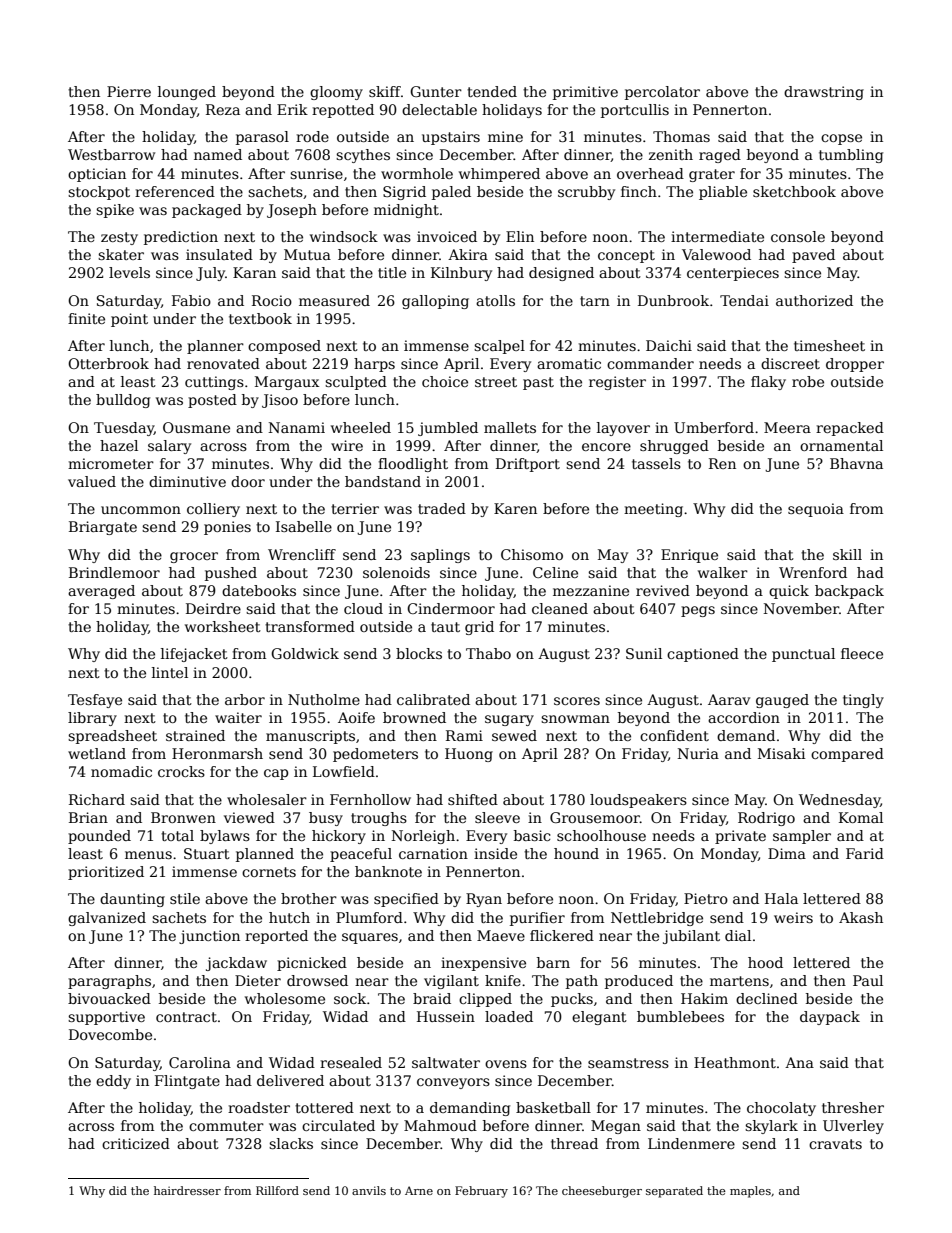 This screenshot has height=1233, width=952. What do you see at coordinates (560, 608) in the screenshot?
I see `cleaned` at bounding box center [560, 608].
